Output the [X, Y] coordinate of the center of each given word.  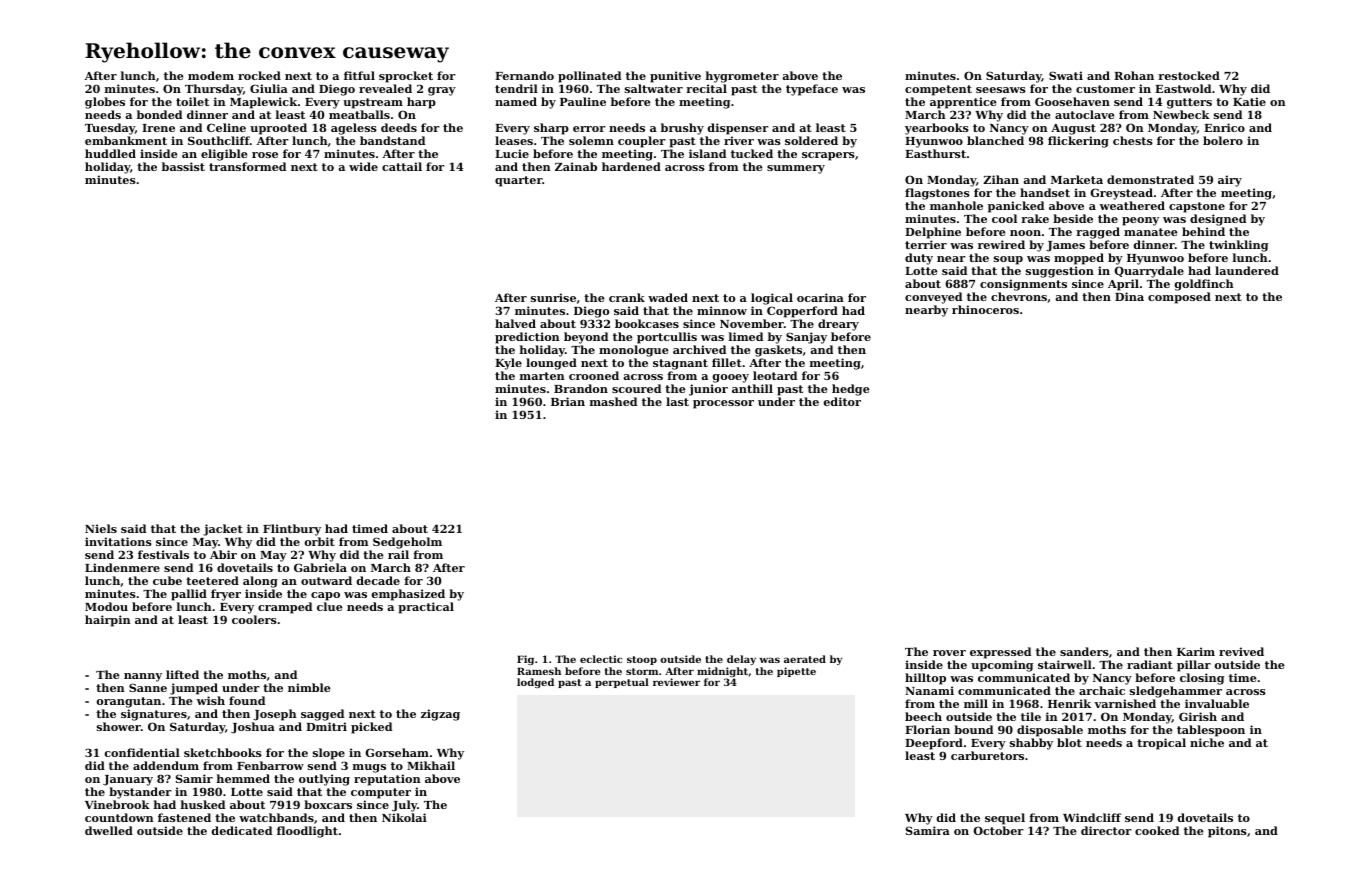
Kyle [508, 364]
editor [842, 401]
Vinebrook [117, 804]
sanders [1084, 651]
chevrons [1019, 296]
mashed [613, 401]
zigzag [440, 715]
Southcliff [219, 140]
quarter [518, 181]
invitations [118, 541]
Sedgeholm [407, 543]
